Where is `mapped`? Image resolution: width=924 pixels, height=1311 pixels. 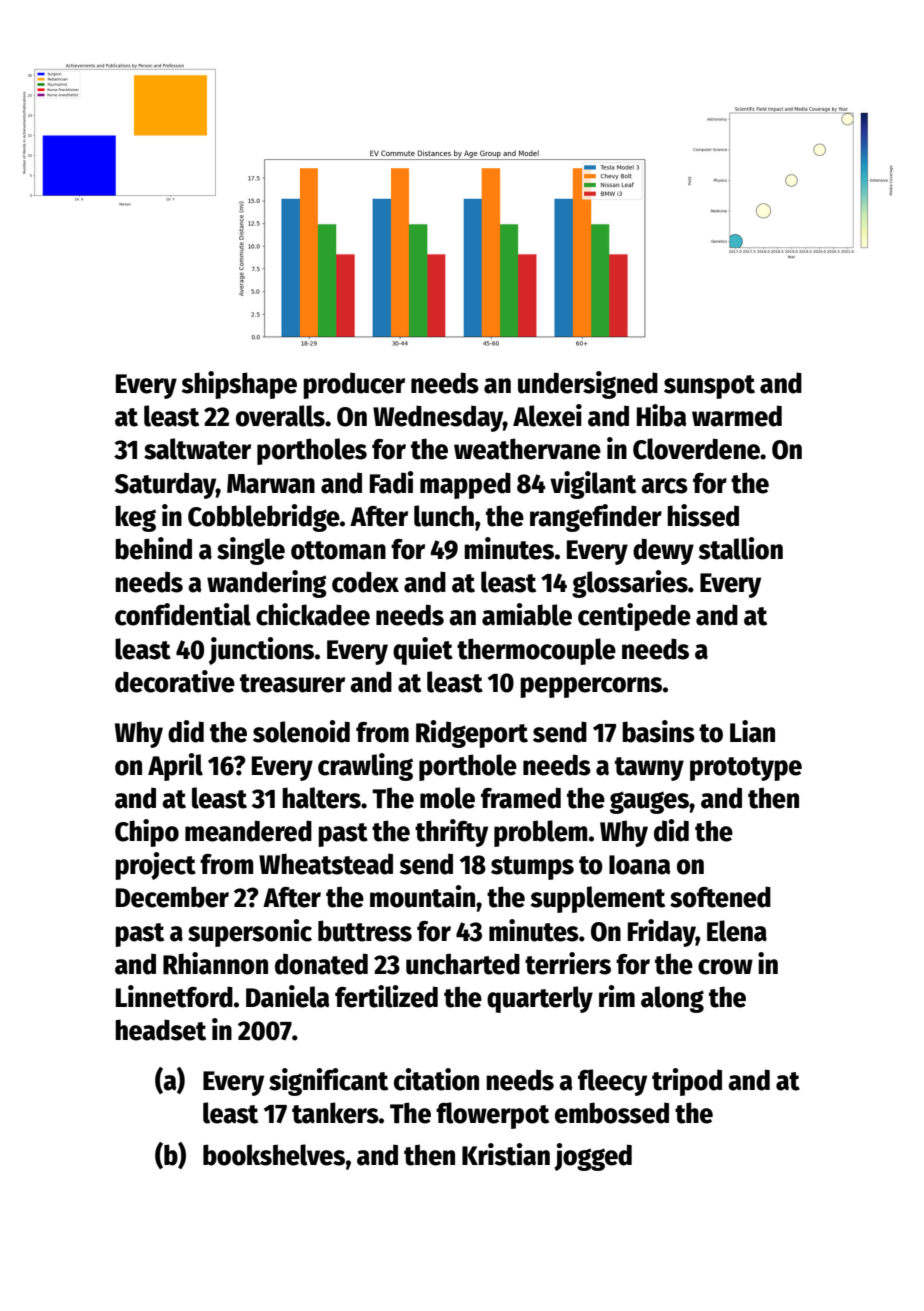 mapped is located at coordinates (465, 485).
